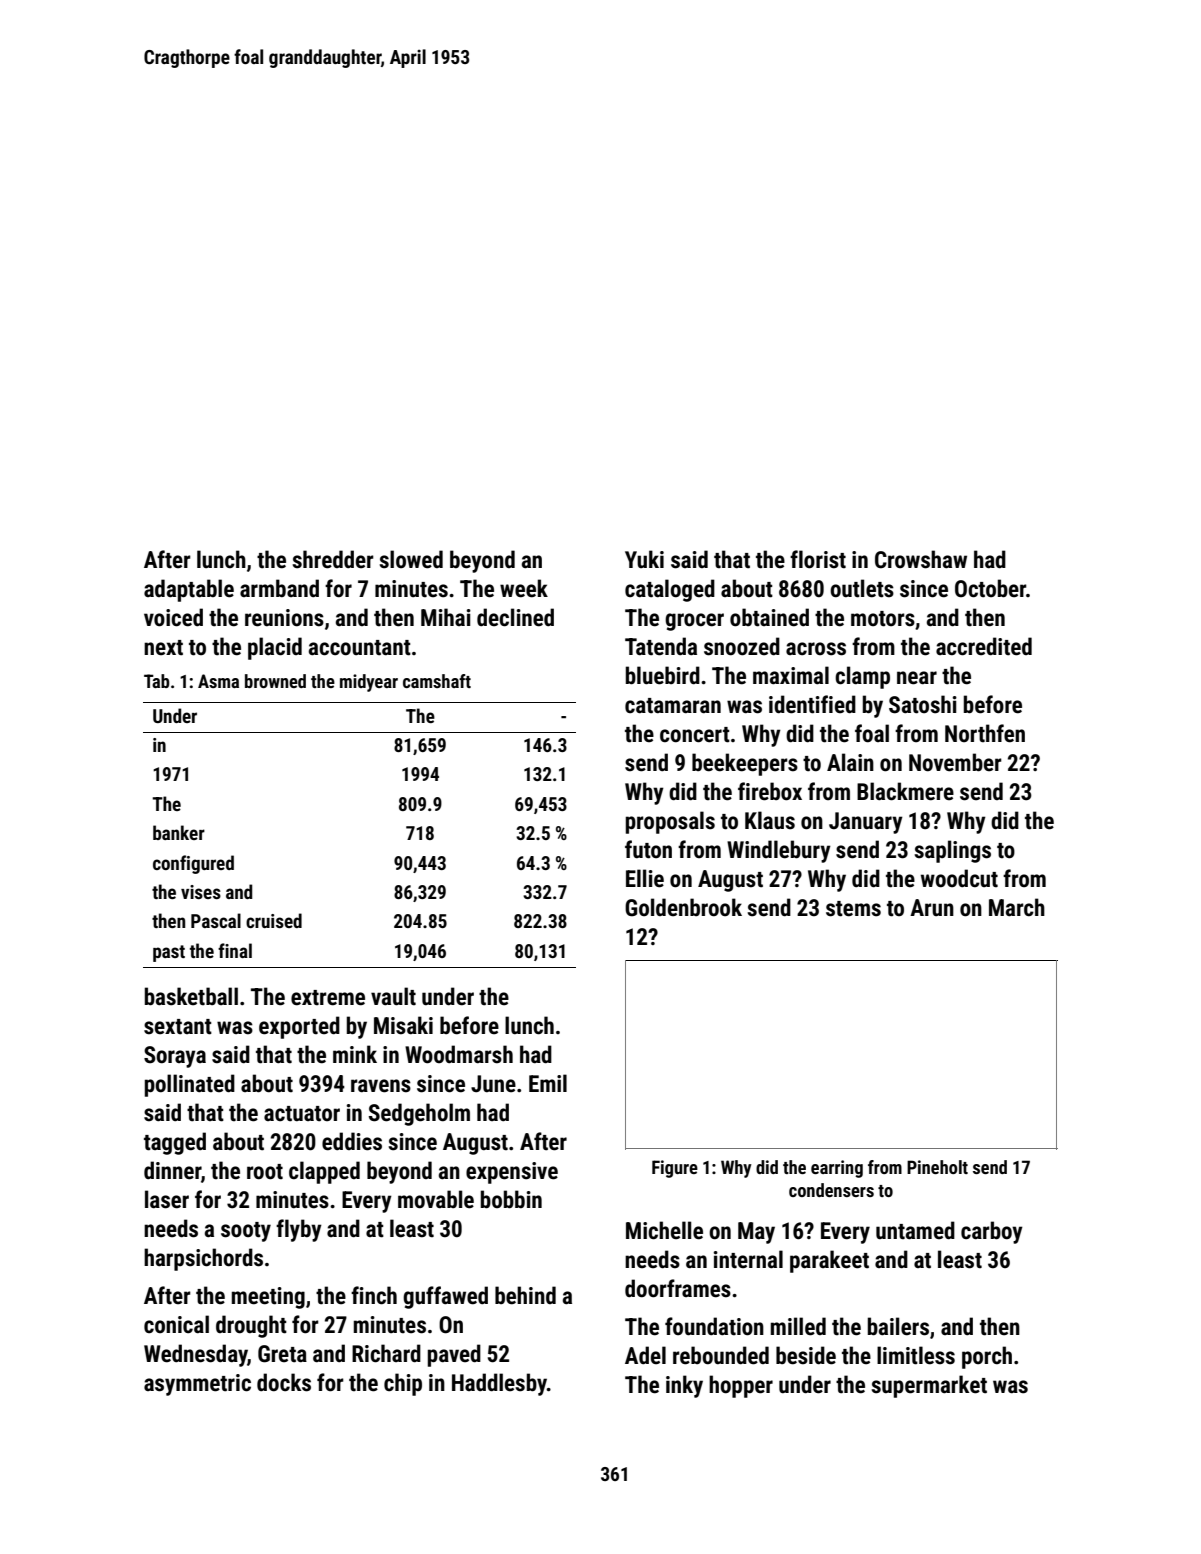  I want to click on adaptable, so click(189, 590).
